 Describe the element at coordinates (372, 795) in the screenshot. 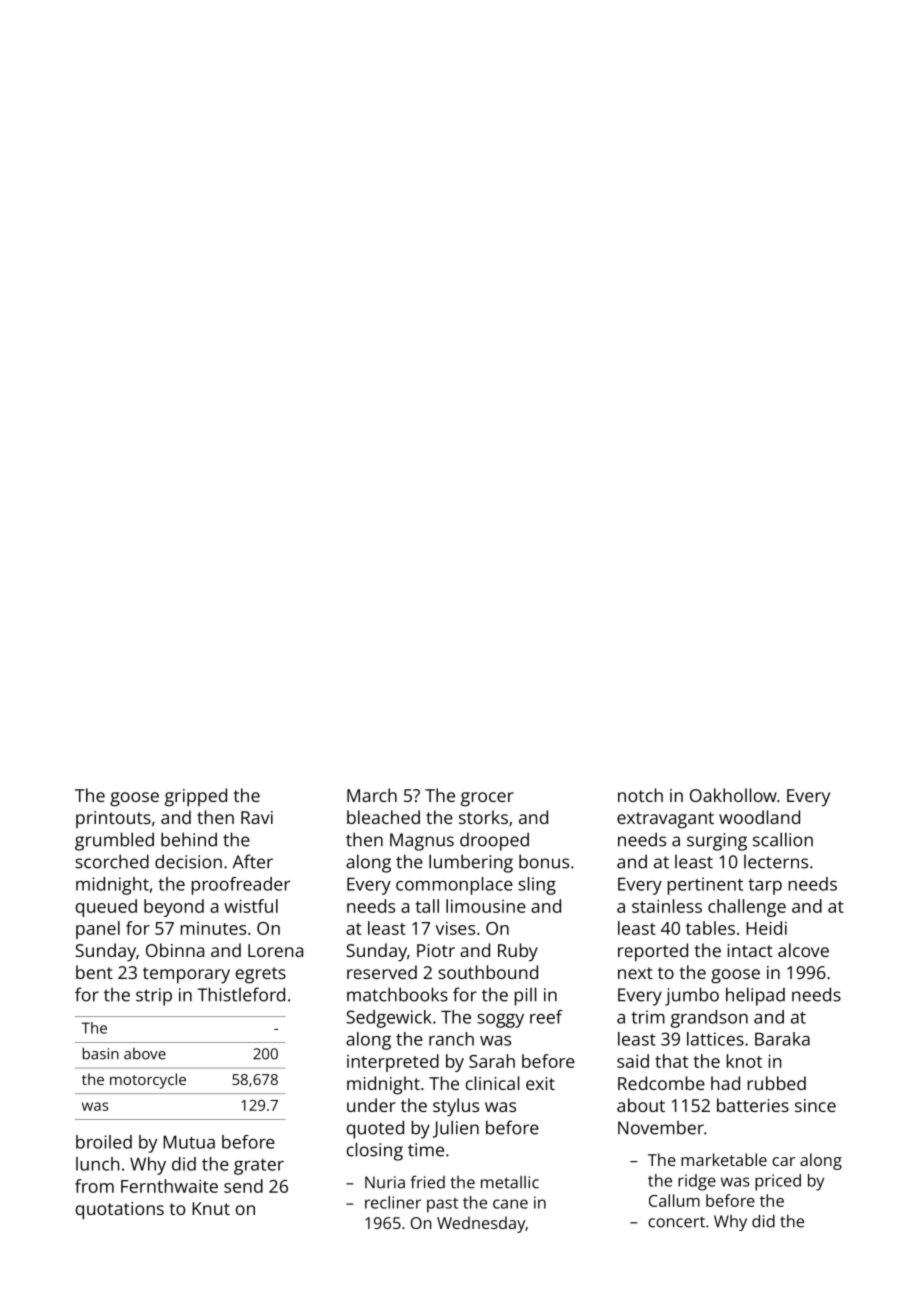

I see `March` at that location.
